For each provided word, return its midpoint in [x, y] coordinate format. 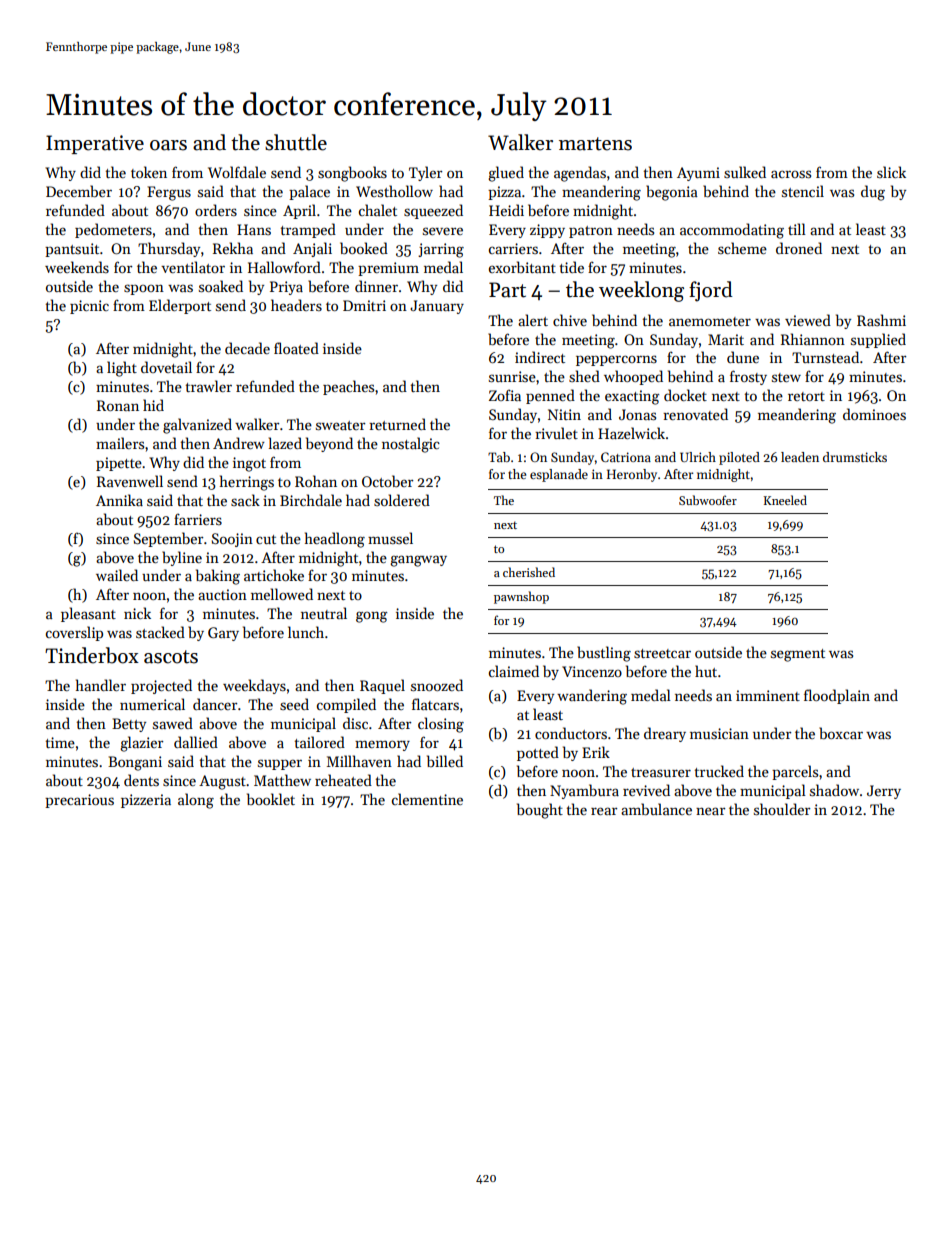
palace [309, 192]
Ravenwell [130, 481]
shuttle [296, 142]
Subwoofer [708, 500]
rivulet [556, 433]
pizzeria [146, 801]
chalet [378, 210]
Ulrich [698, 457]
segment [798, 655]
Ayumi [698, 174]
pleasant [88, 614]
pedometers [113, 230]
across [791, 174]
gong [371, 617]
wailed [117, 575]
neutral [324, 613]
